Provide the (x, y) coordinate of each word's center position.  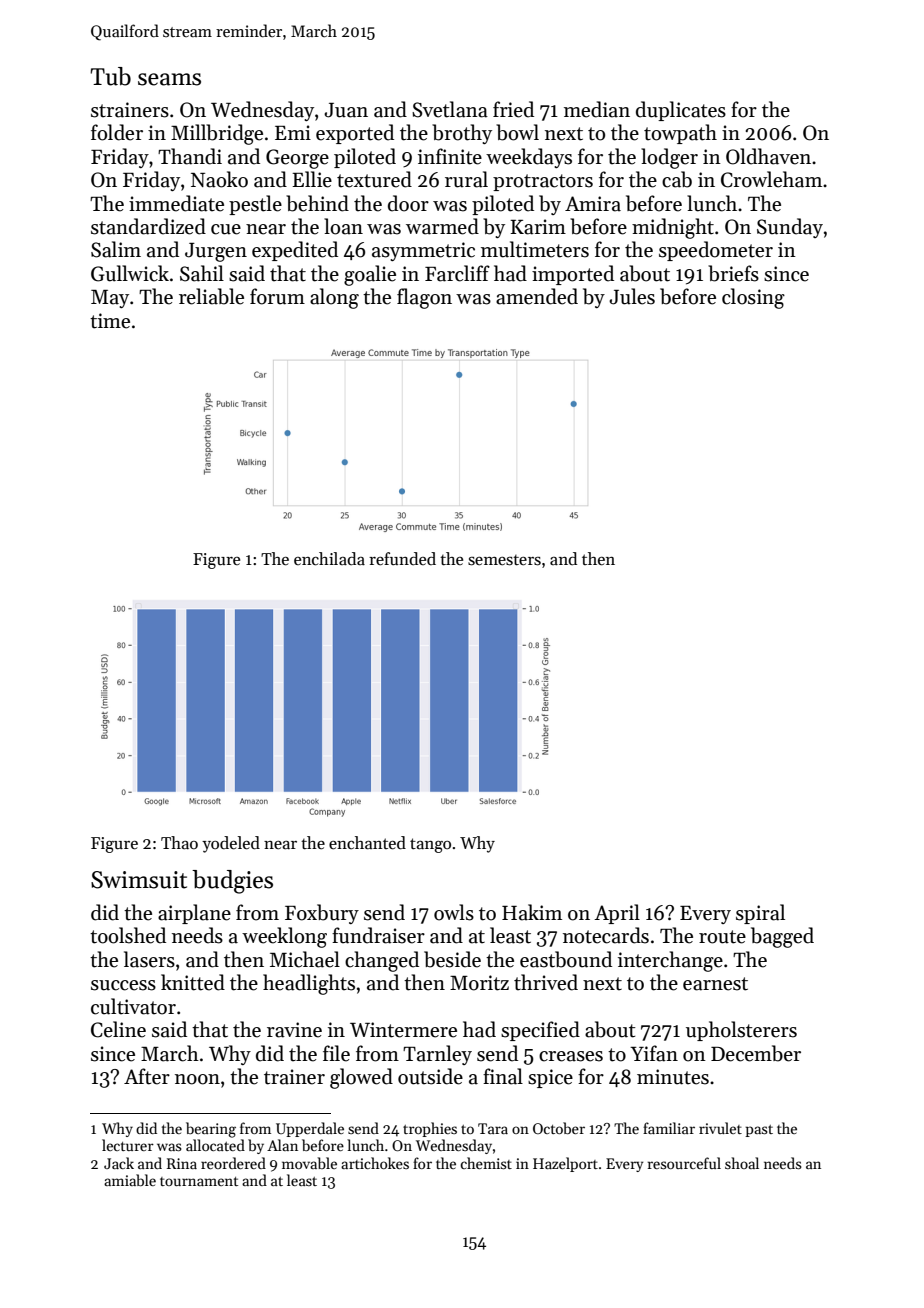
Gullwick (130, 273)
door (408, 203)
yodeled (231, 844)
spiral (760, 914)
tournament (199, 1181)
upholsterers (741, 1031)
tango (430, 845)
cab (677, 179)
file (336, 1053)
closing (753, 298)
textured (374, 179)
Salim (116, 249)
